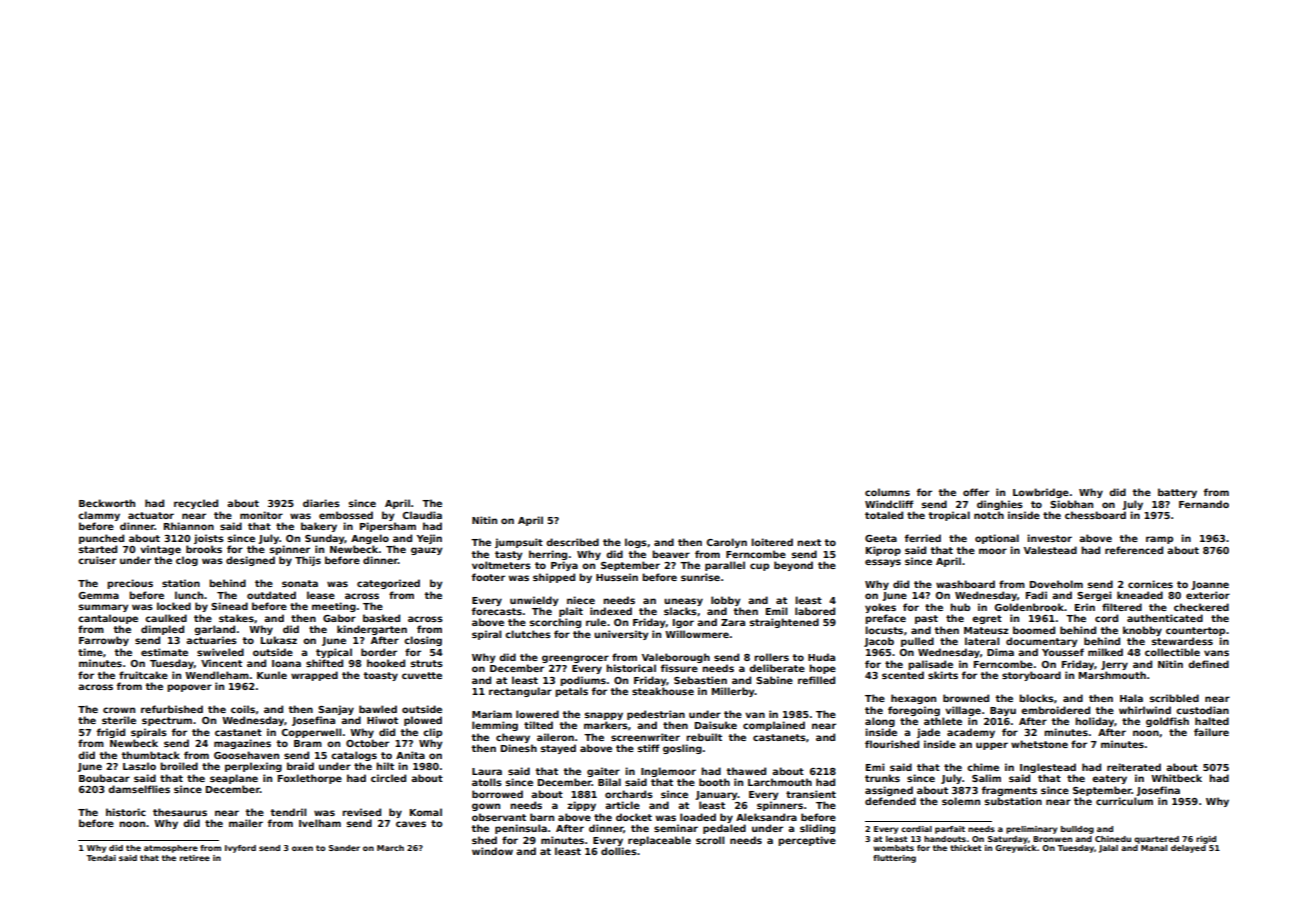  Describe the element at coordinates (966, 698) in the screenshot. I see `browned` at that location.
